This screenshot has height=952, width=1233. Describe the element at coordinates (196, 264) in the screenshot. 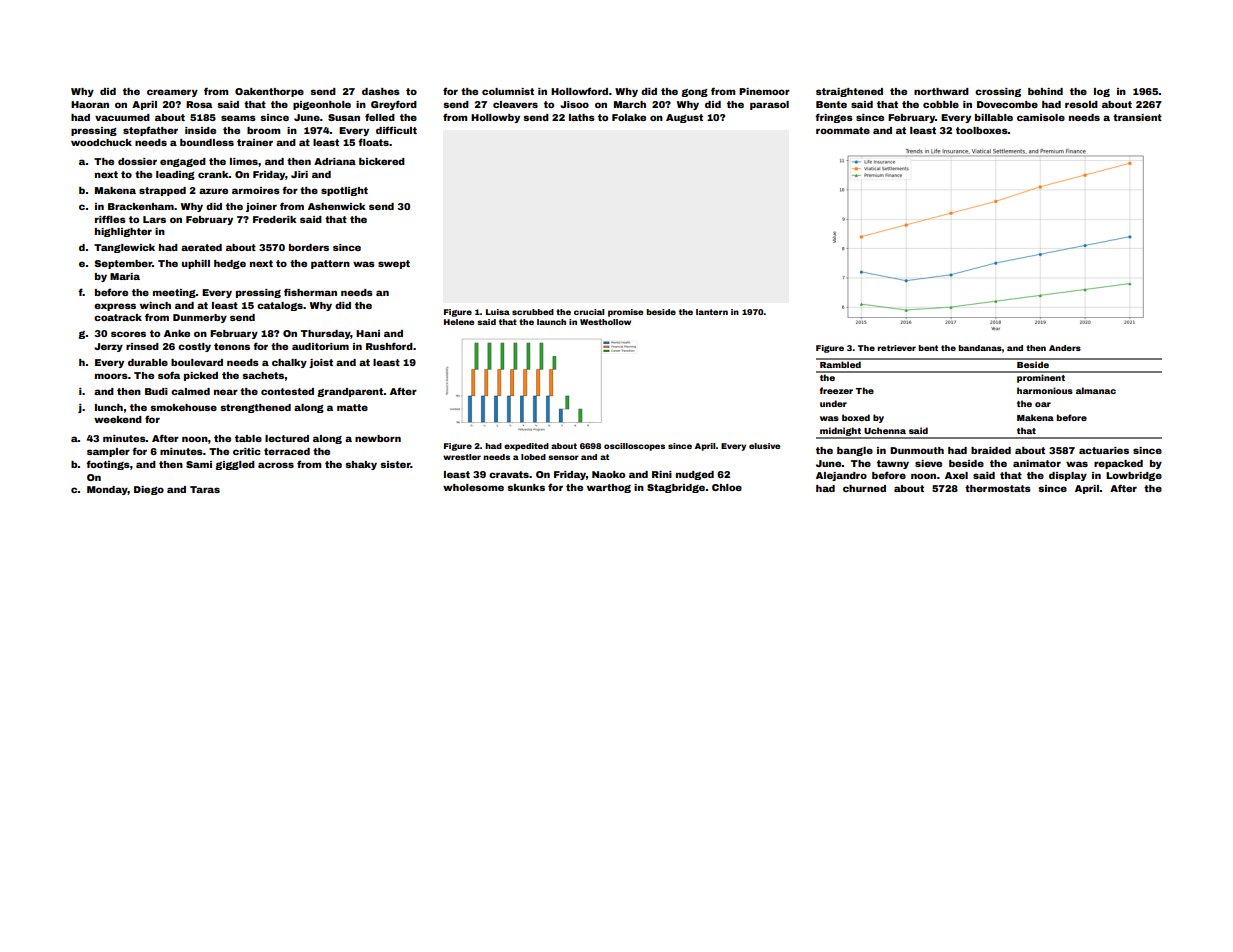

I see `uphill` at that location.
